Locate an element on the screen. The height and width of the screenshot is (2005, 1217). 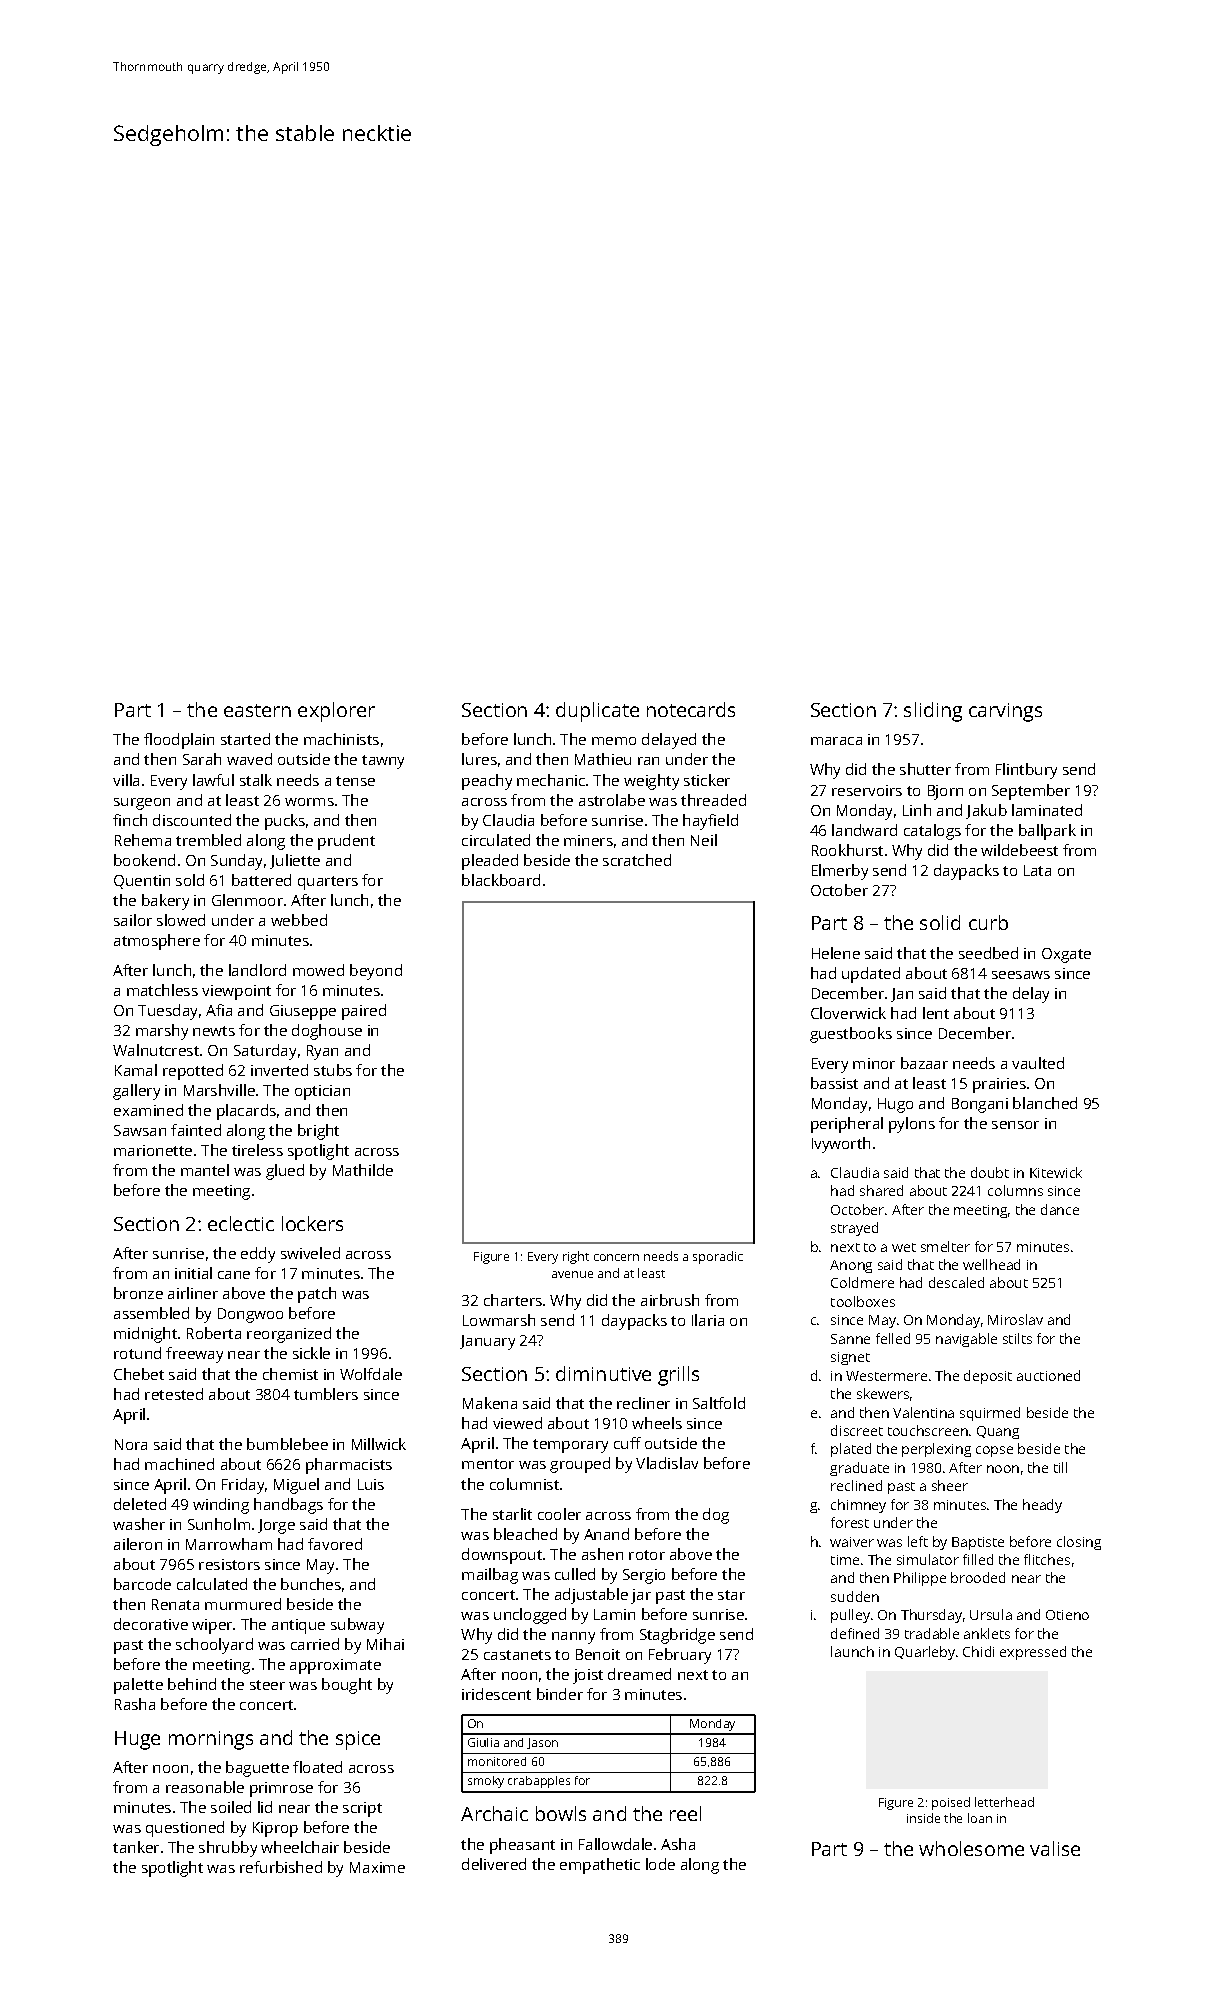
primrose is located at coordinates (281, 1789).
